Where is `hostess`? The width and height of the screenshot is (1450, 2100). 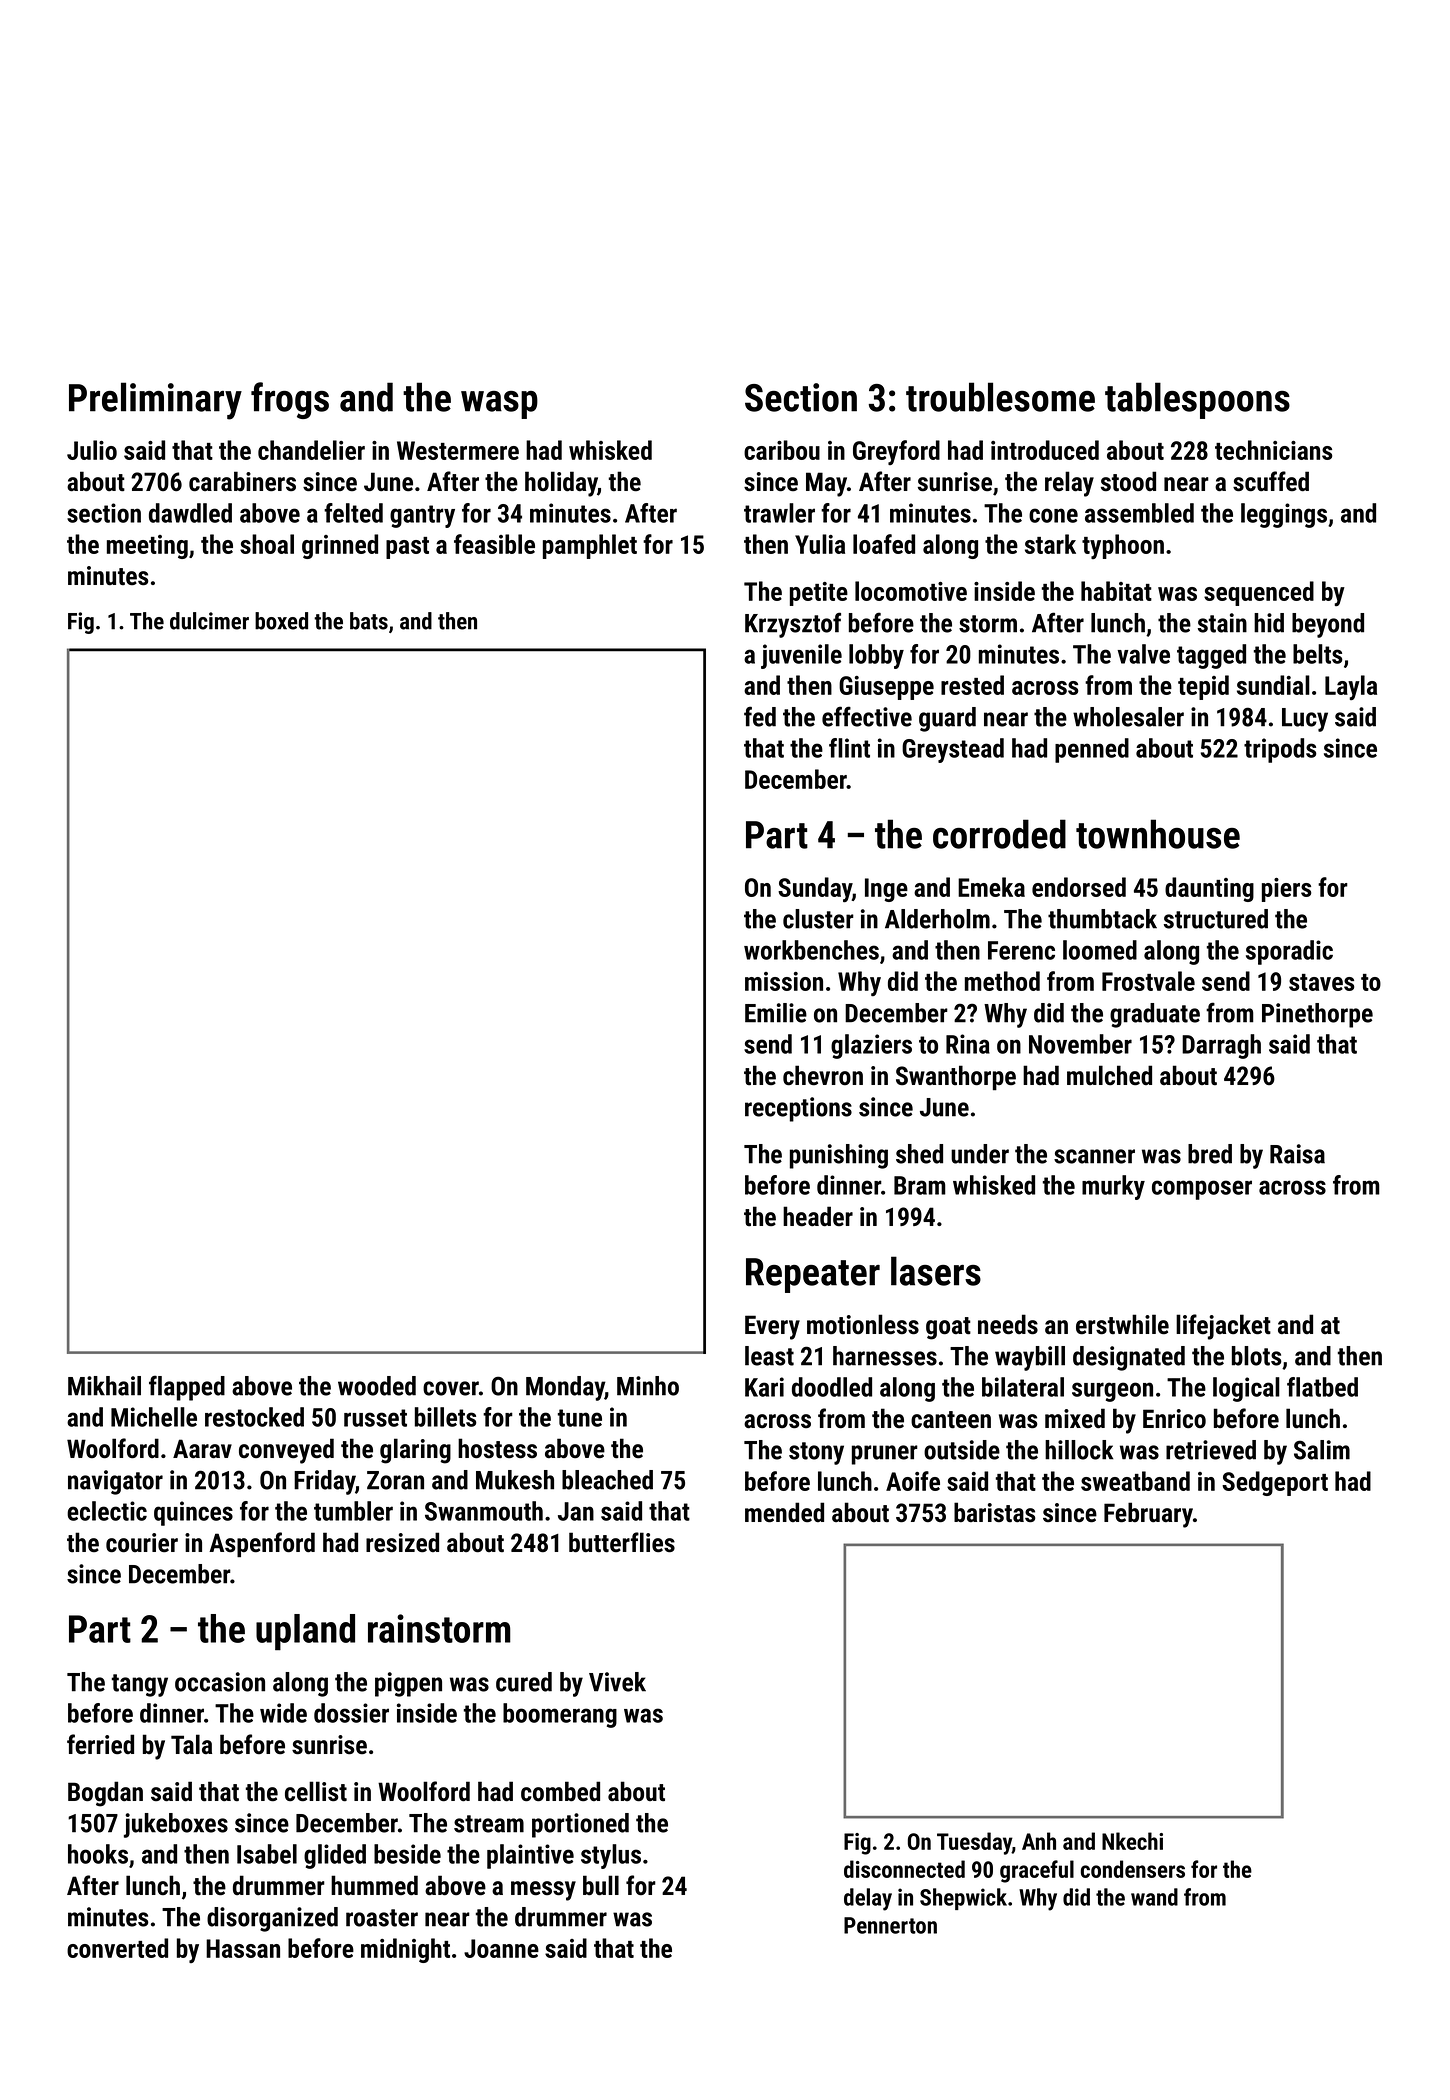
hostess is located at coordinates (497, 1448).
